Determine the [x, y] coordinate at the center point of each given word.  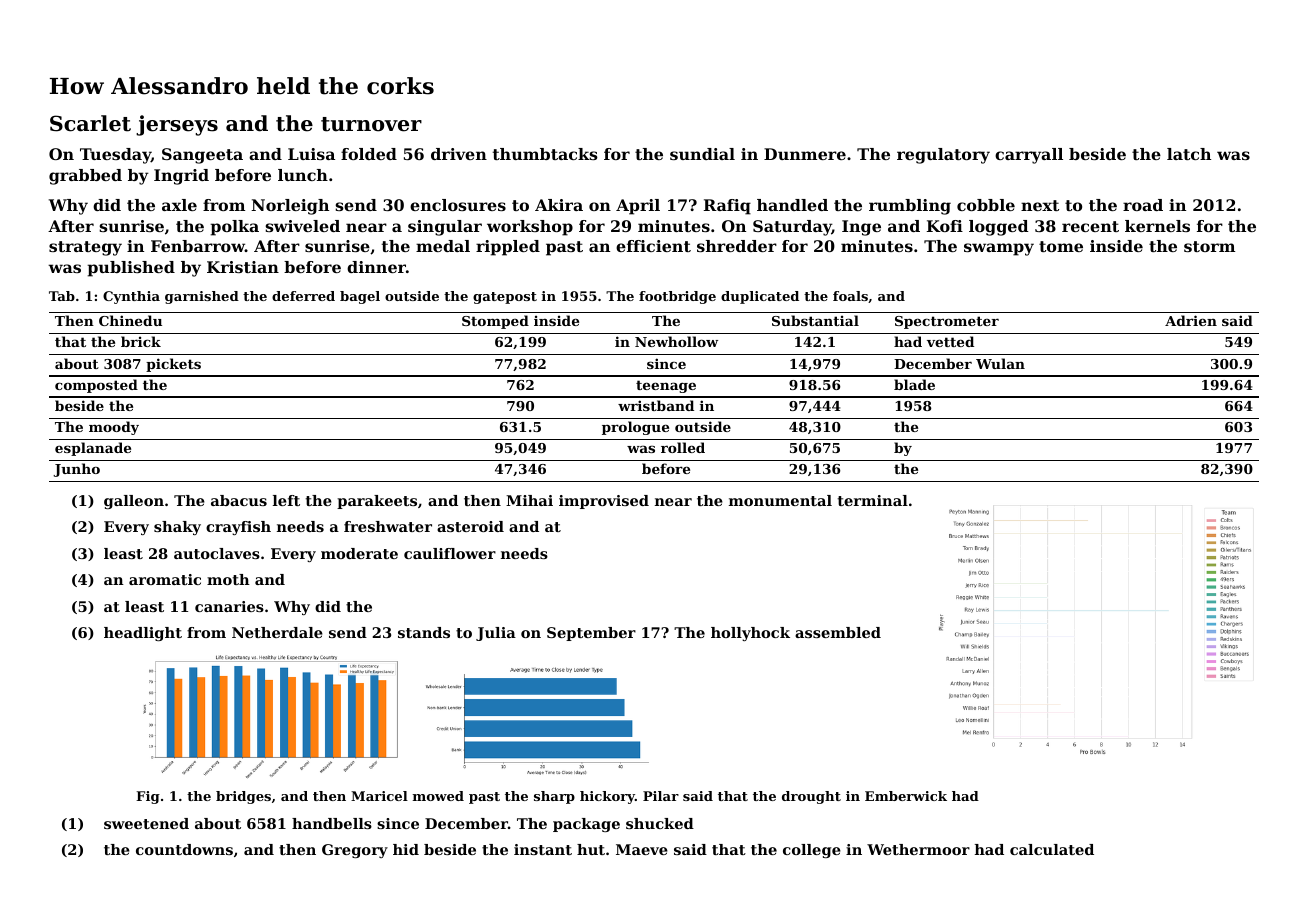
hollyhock [750, 634]
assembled [838, 632]
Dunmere [805, 154]
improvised [604, 502]
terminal [873, 500]
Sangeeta [202, 156]
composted [96, 386]
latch [1189, 154]
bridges [243, 797]
